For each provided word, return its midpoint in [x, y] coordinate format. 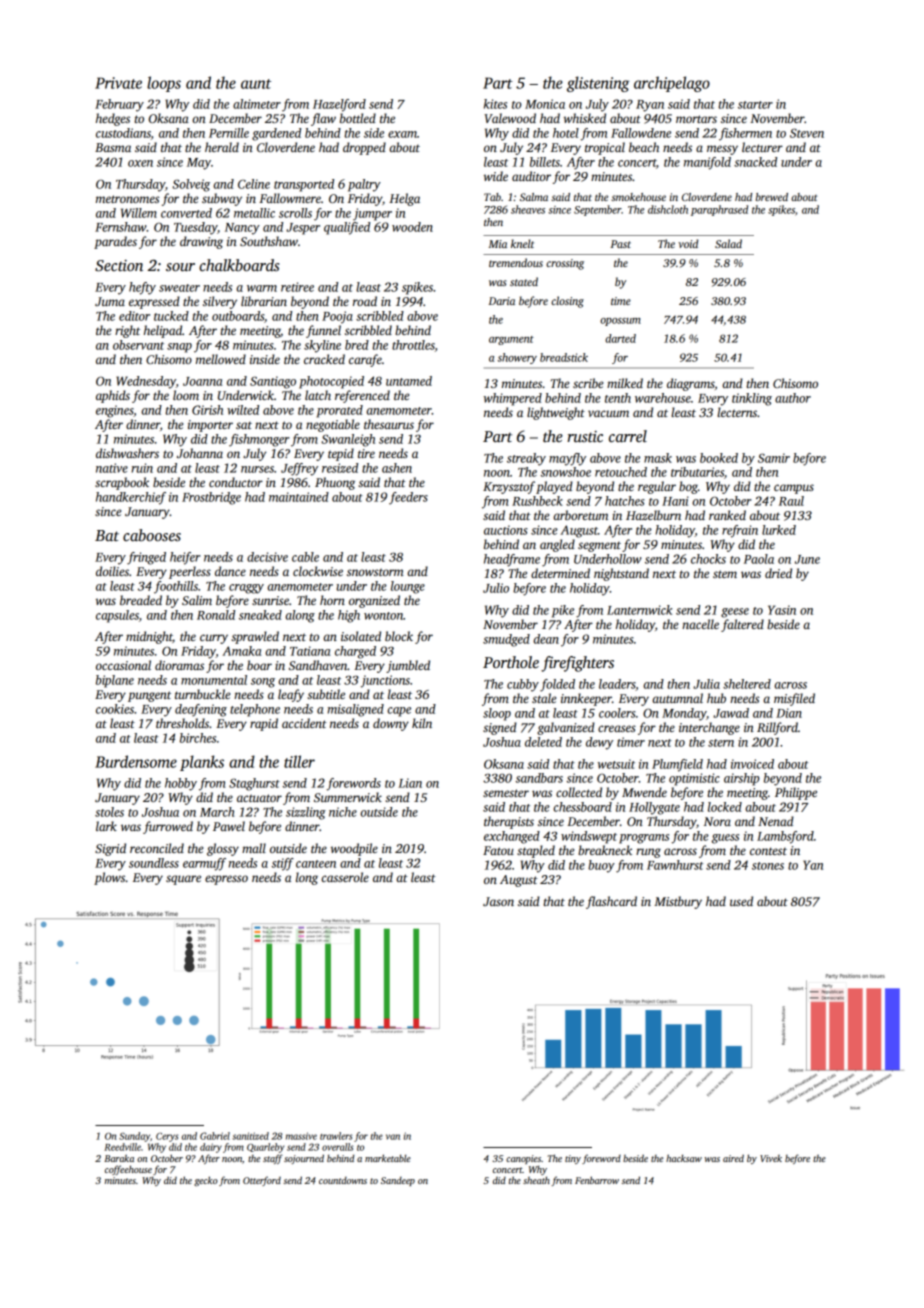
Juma [110, 301]
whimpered [513, 399]
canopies [523, 1159]
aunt [256, 84]
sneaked [260, 615]
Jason [498, 901]
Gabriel [215, 1136]
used [741, 901]
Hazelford [339, 105]
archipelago [672, 84]
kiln [422, 723]
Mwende [644, 792]
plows [109, 878]
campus [794, 489]
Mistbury [678, 902]
